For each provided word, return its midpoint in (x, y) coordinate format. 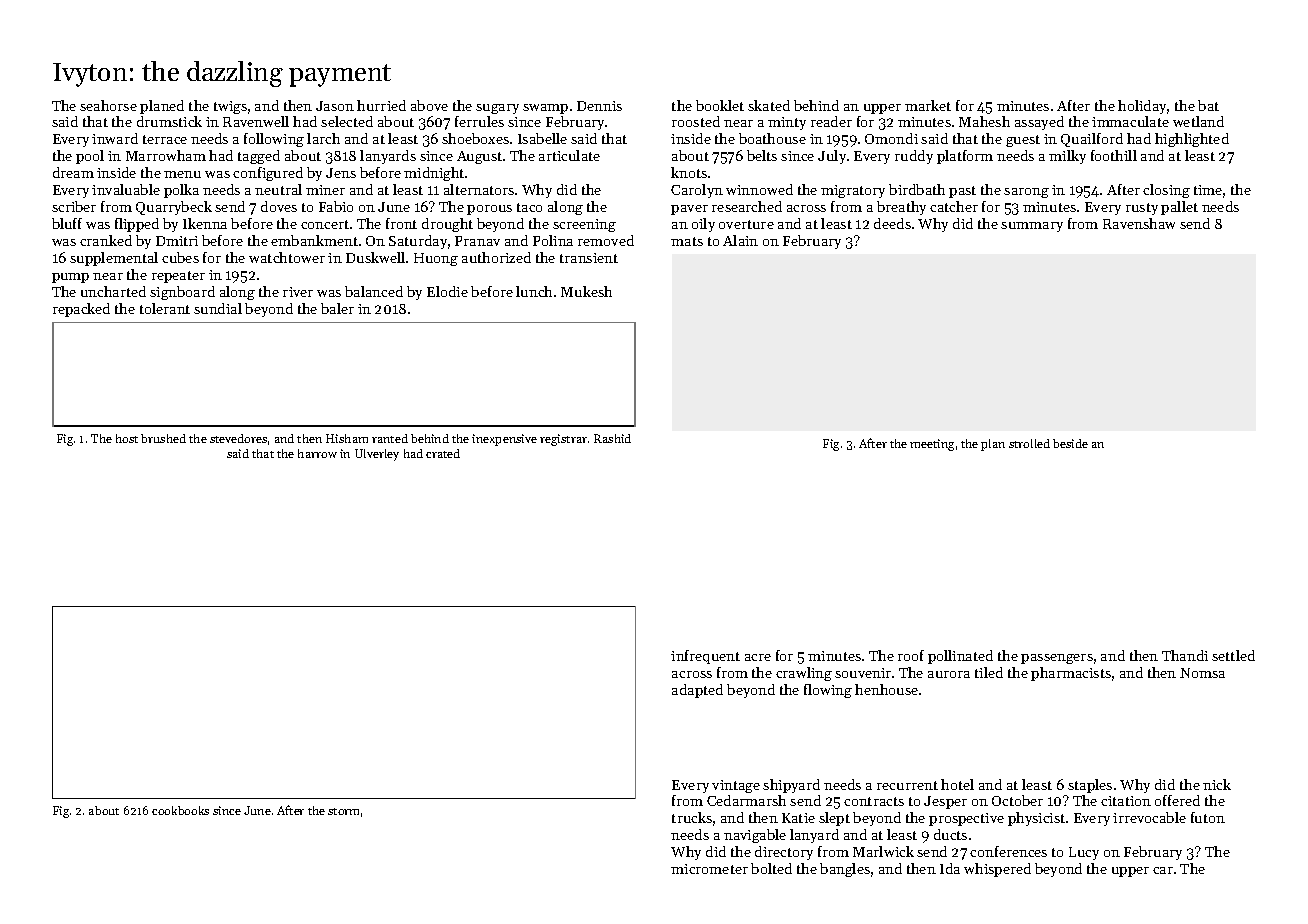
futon (1208, 817)
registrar (563, 440)
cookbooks (180, 810)
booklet (720, 105)
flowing (828, 691)
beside (1070, 443)
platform (965, 157)
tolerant (165, 308)
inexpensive (504, 440)
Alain (740, 240)
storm (343, 811)
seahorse (108, 105)
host (127, 438)
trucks (692, 817)
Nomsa (1202, 673)
